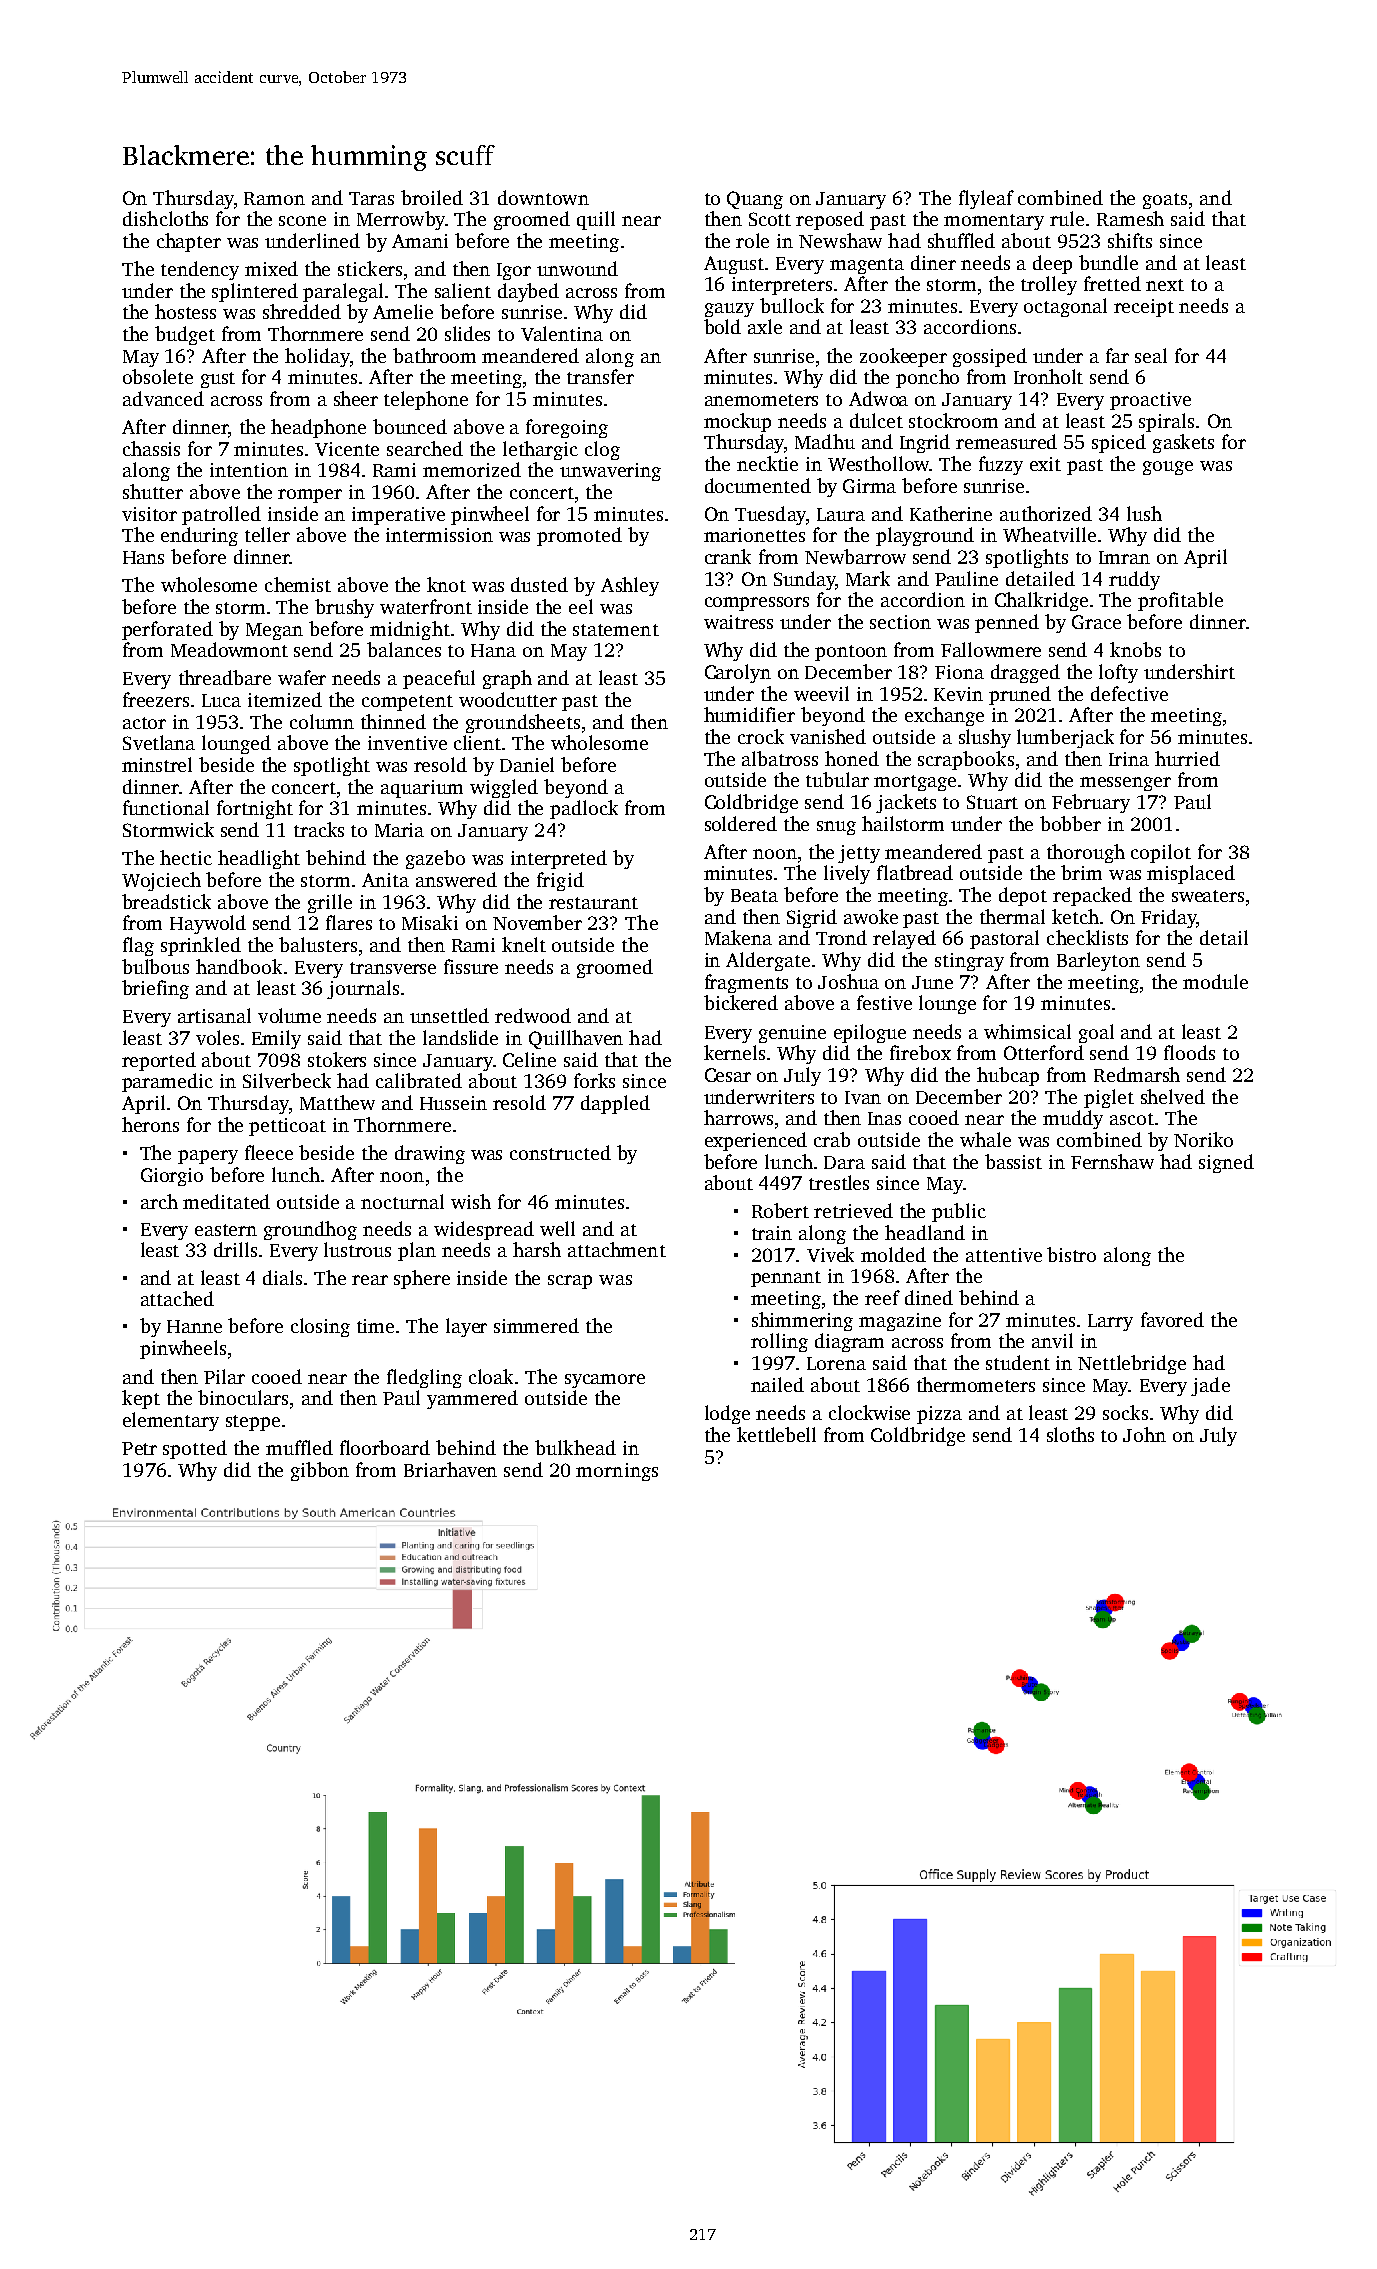 The width and height of the screenshot is (1377, 2269). Describe the element at coordinates (539, 584) in the screenshot. I see `dusted` at that location.
